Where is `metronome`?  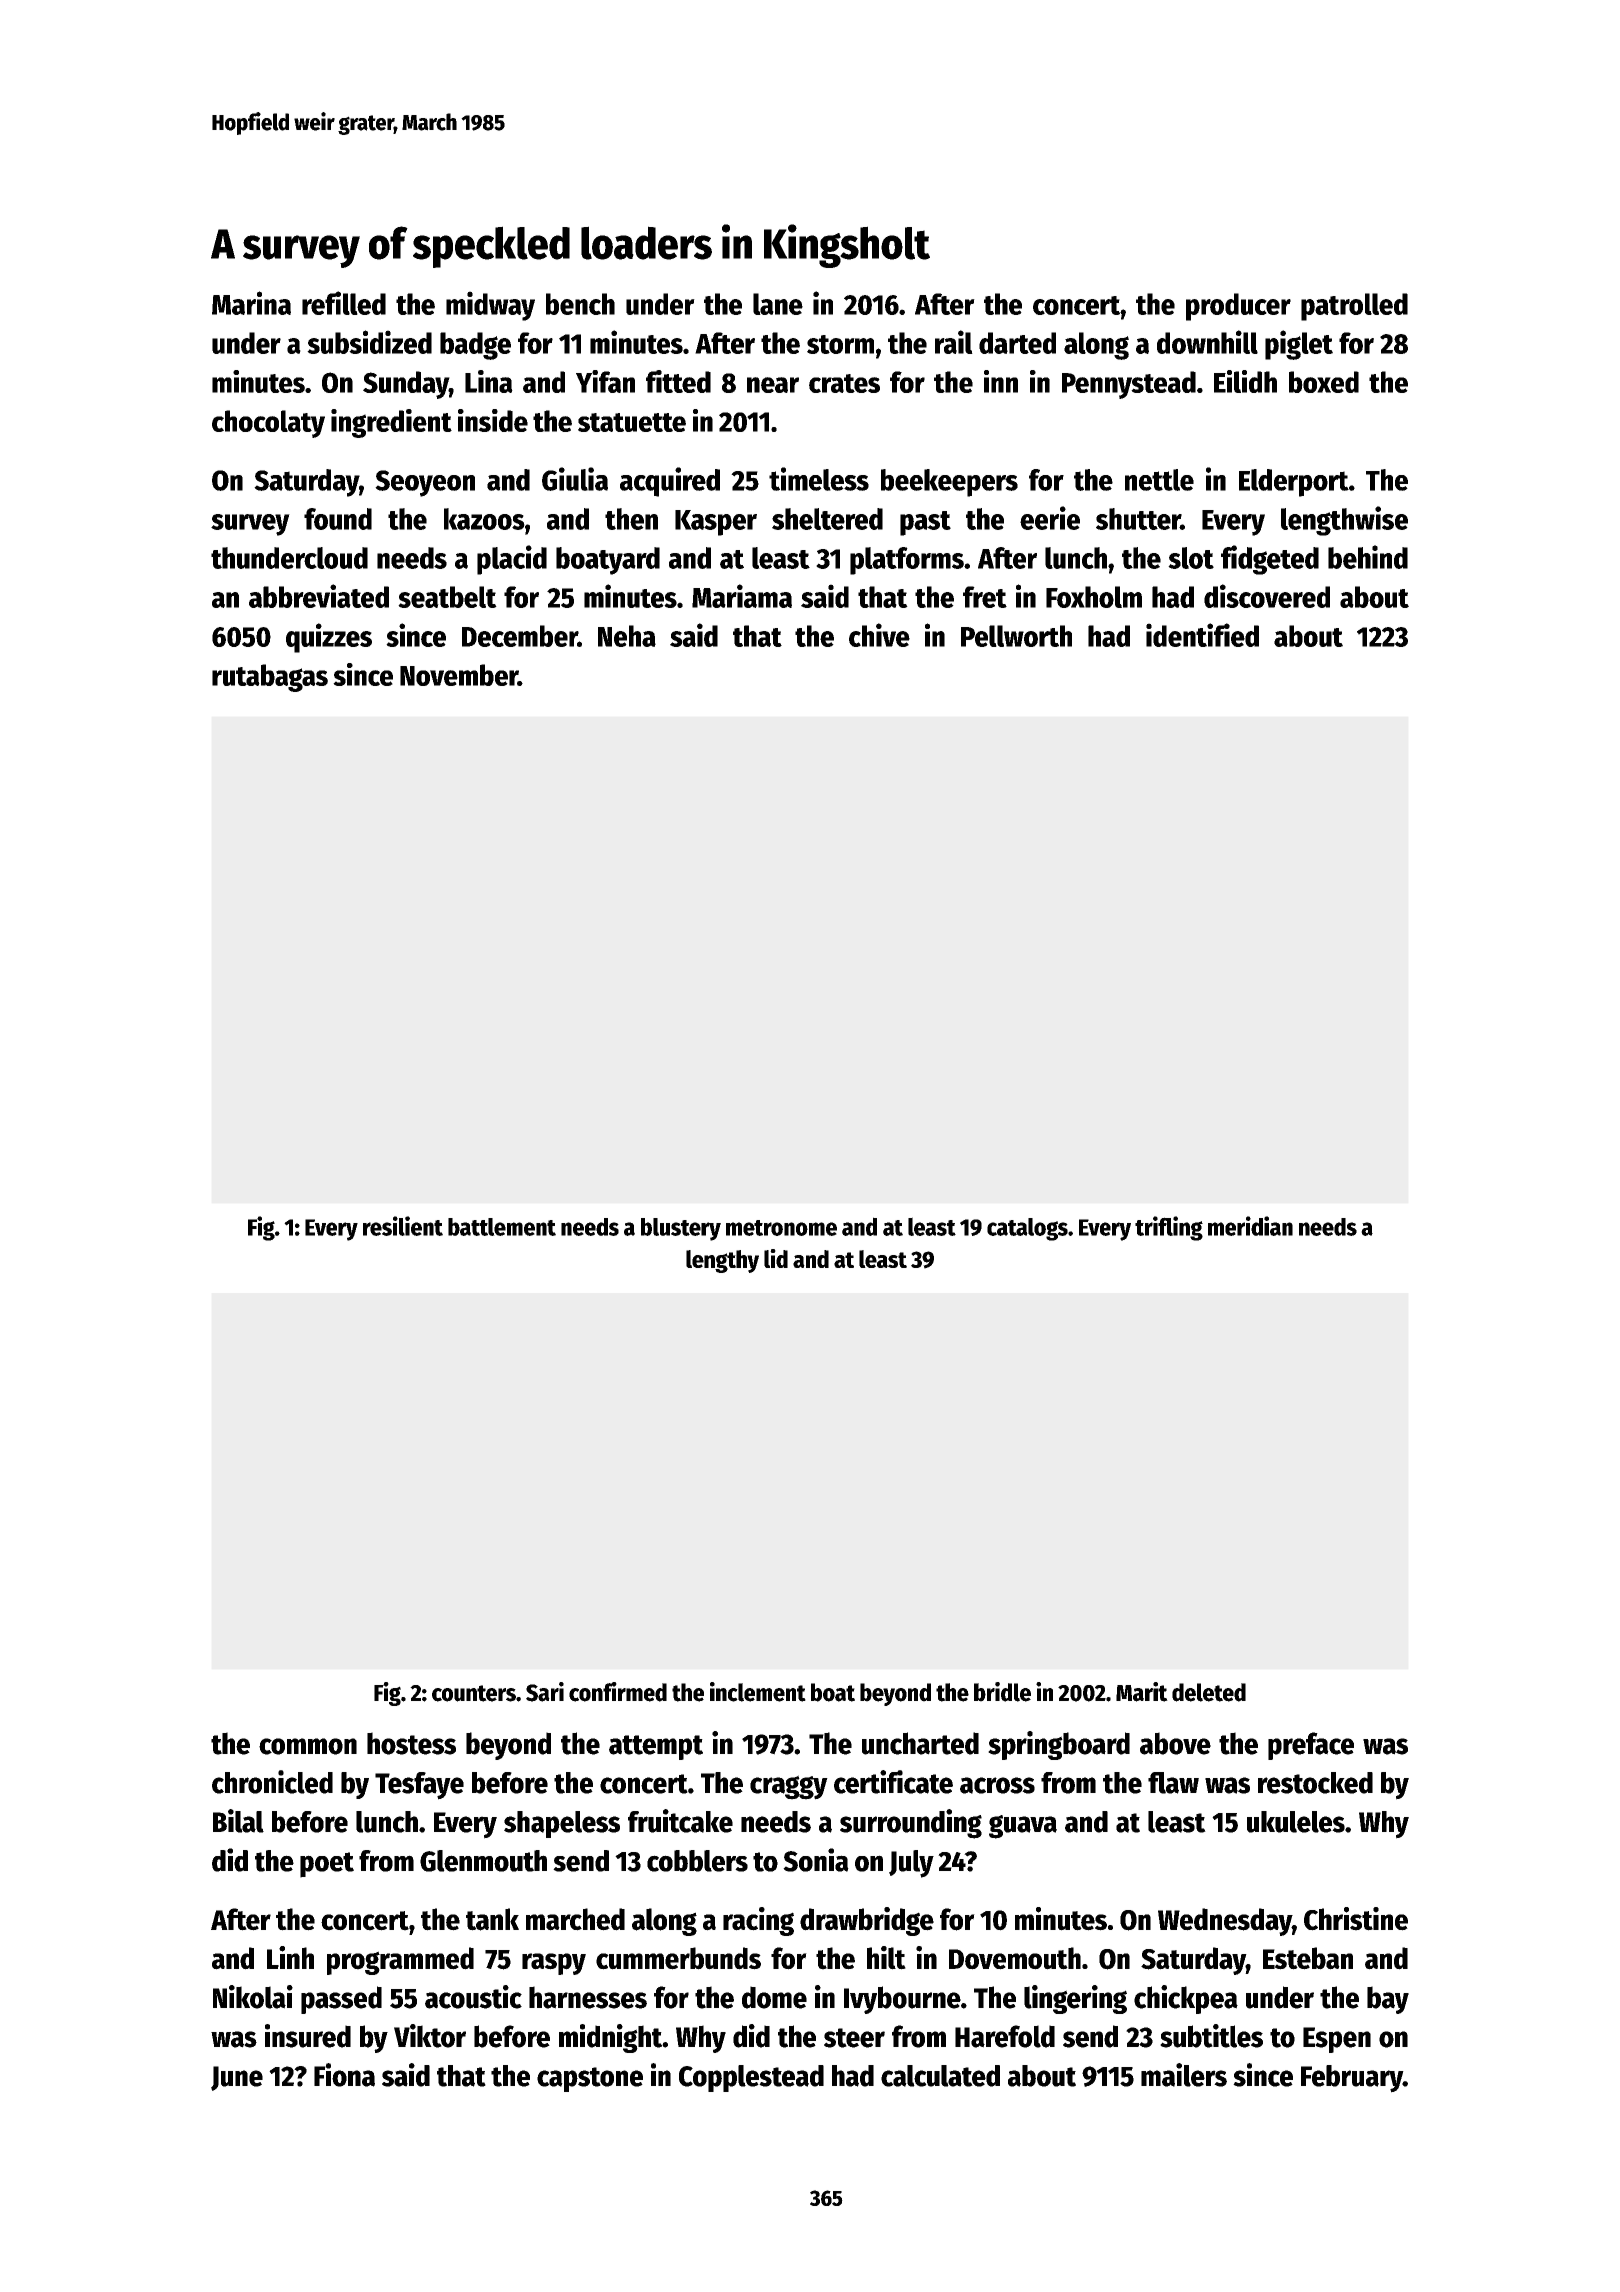
metronome is located at coordinates (781, 1228).
